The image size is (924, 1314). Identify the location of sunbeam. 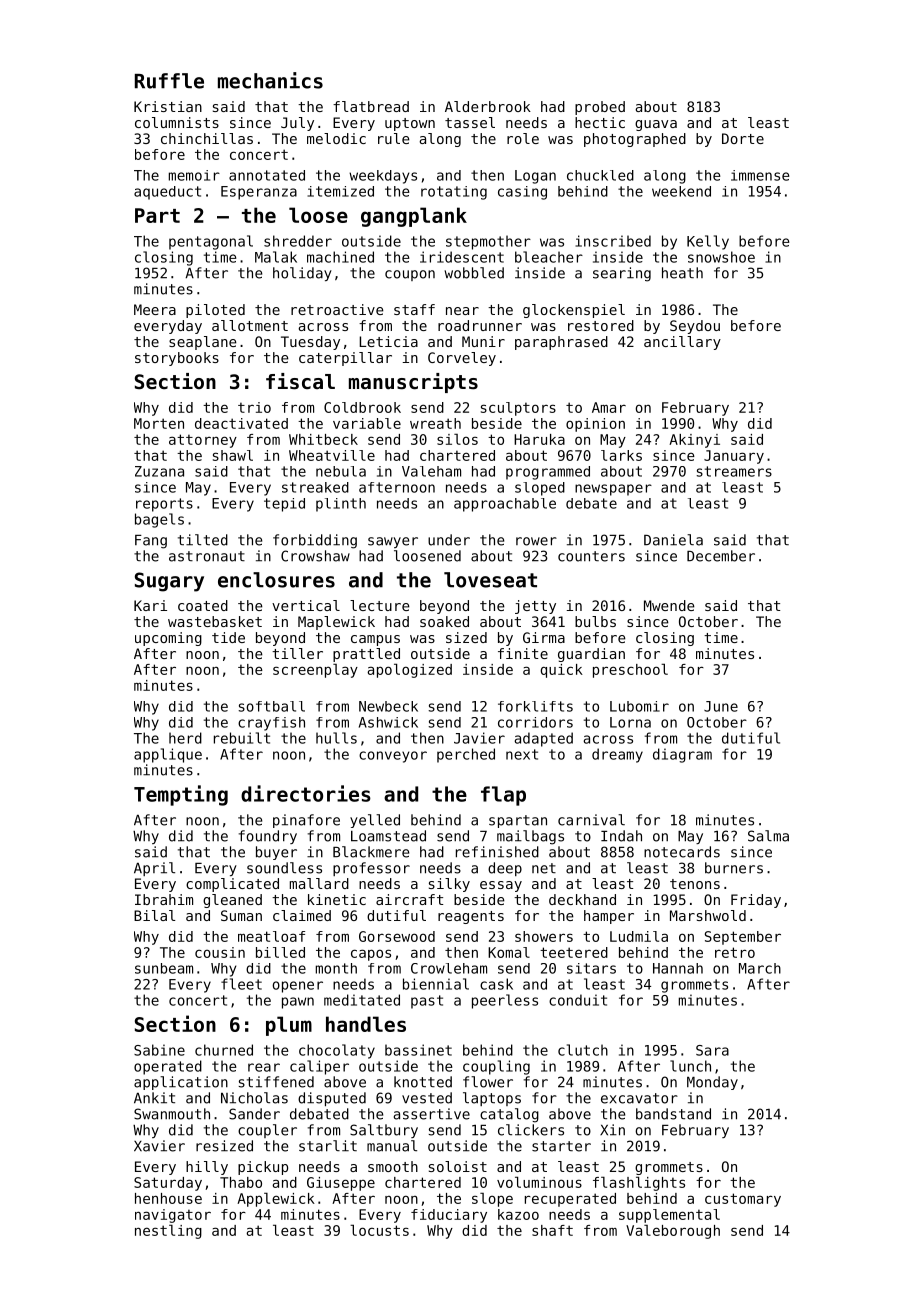
(164, 968).
